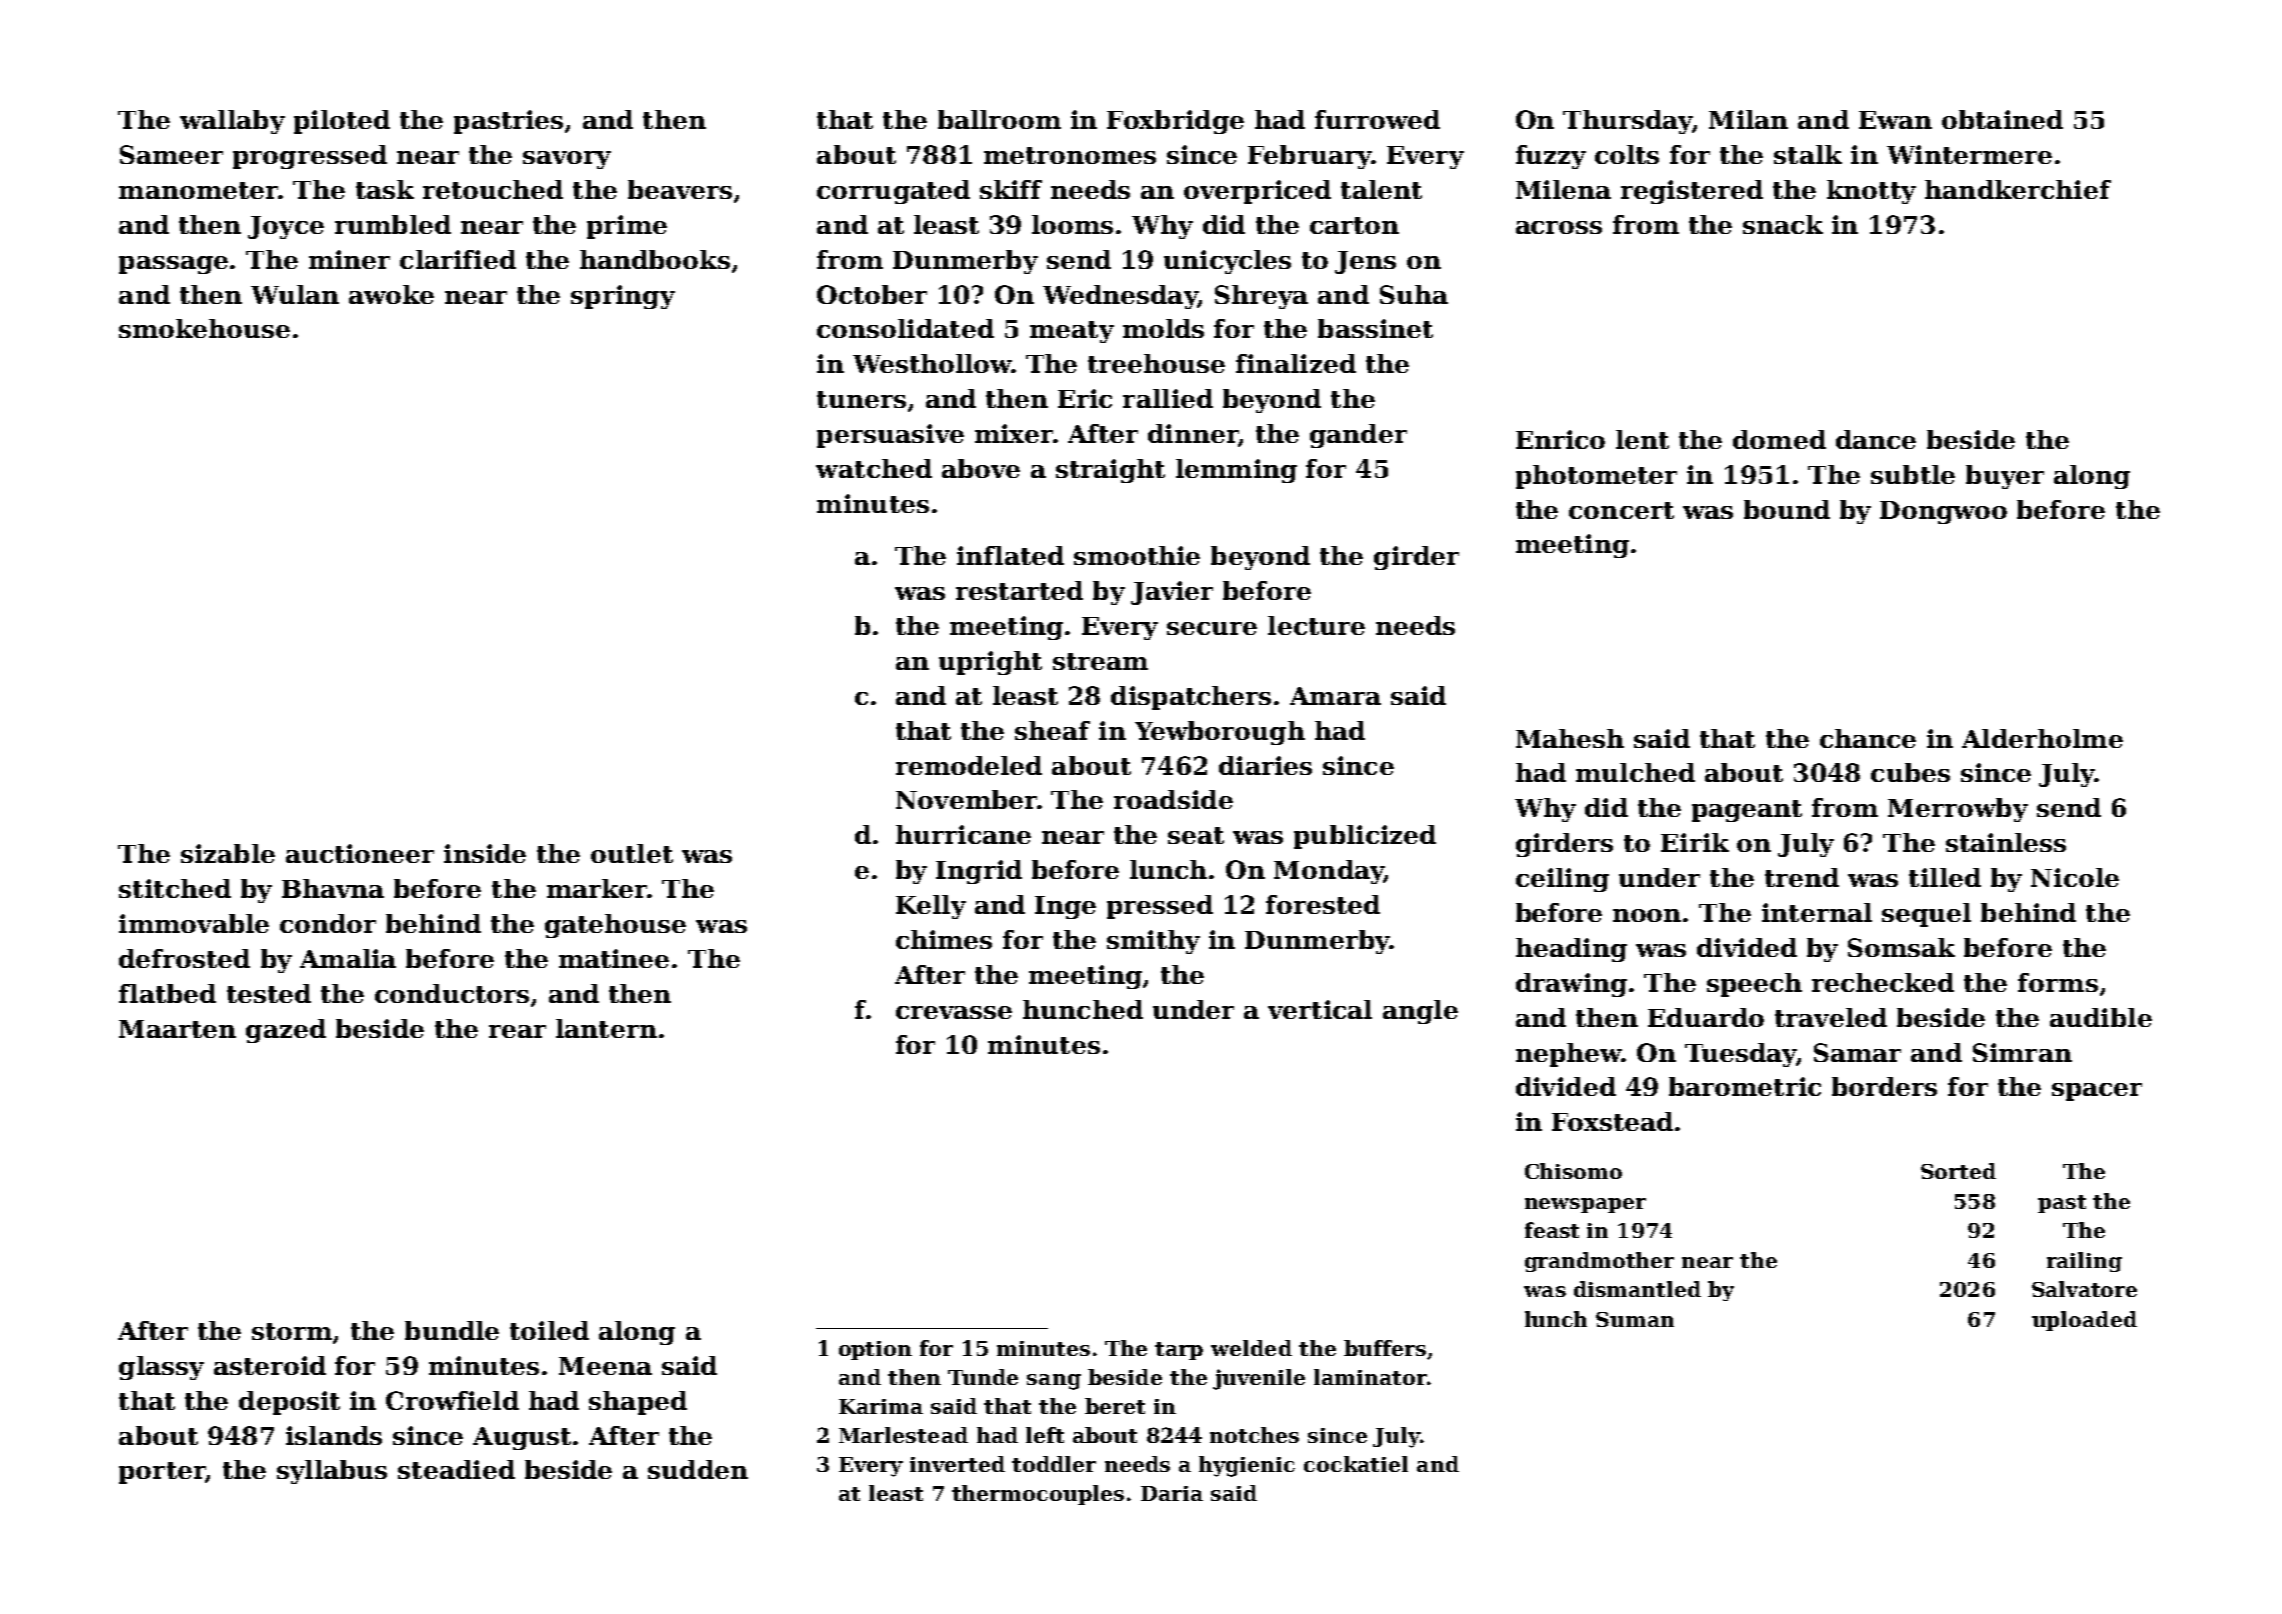  Describe the element at coordinates (1943, 512) in the screenshot. I see `Dongwoo` at that location.
